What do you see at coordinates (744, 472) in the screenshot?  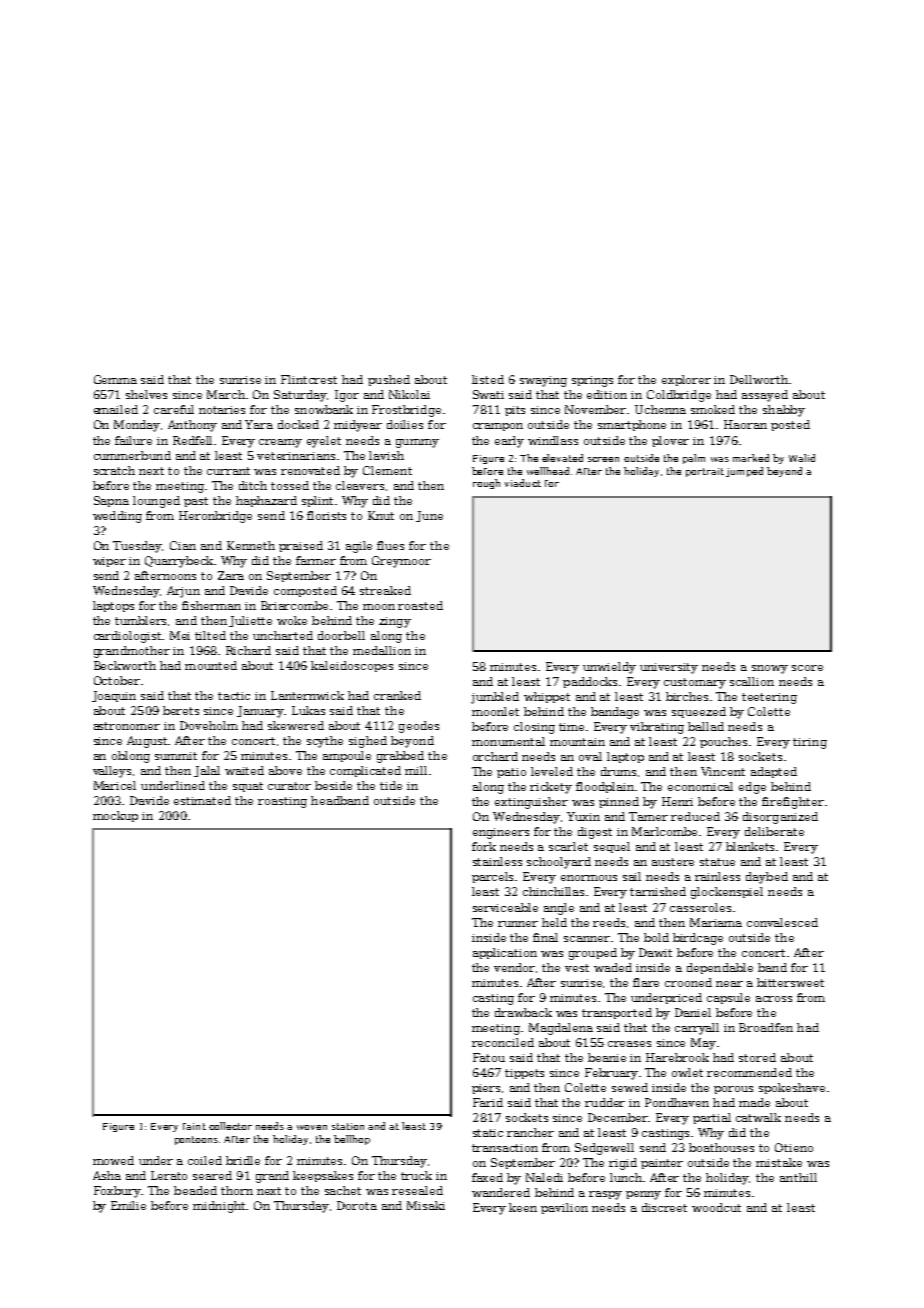 I see `jumped` at bounding box center [744, 472].
